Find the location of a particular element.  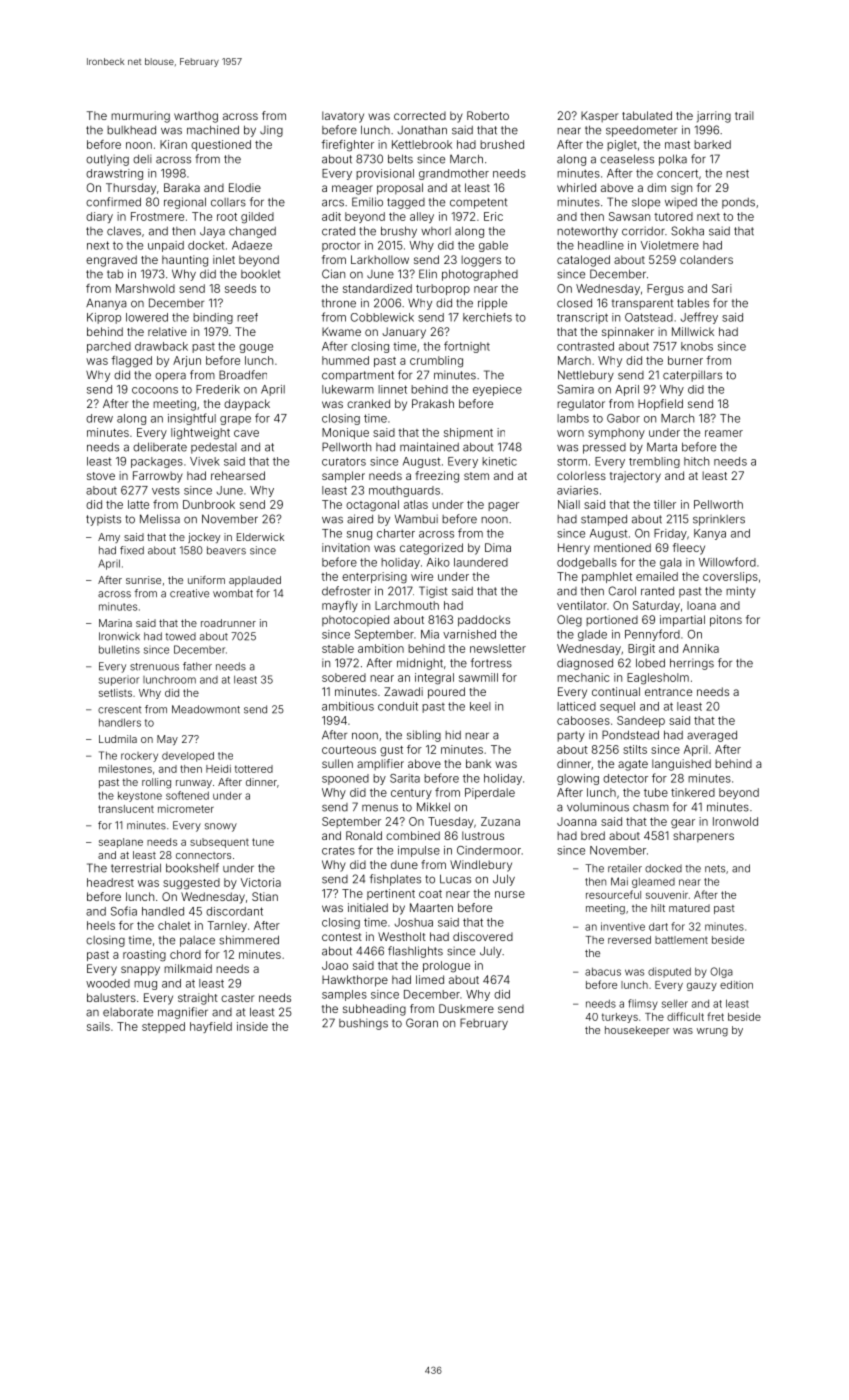

barked is located at coordinates (712, 144).
